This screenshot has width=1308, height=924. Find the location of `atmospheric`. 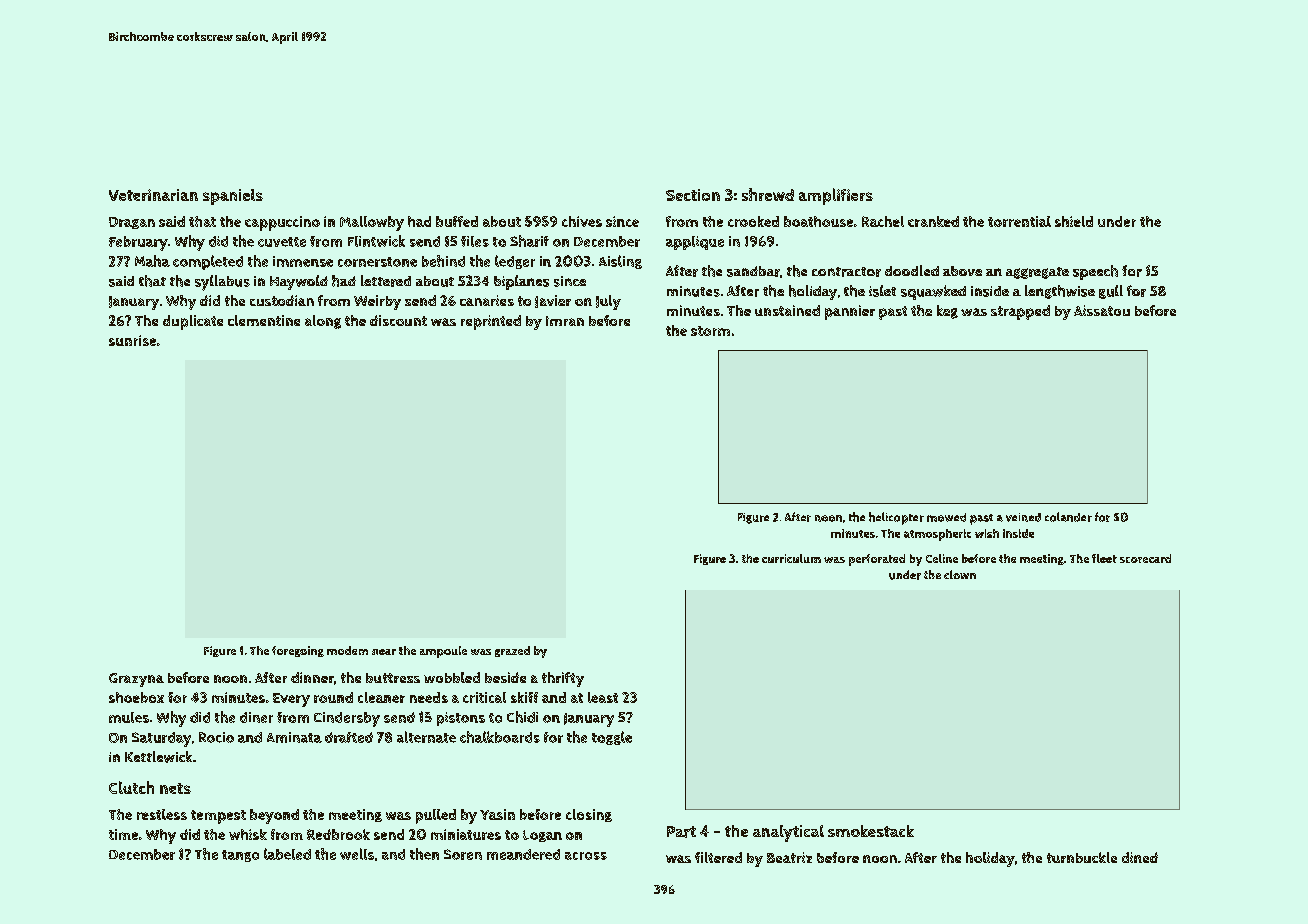

atmospheric is located at coordinates (937, 535).
